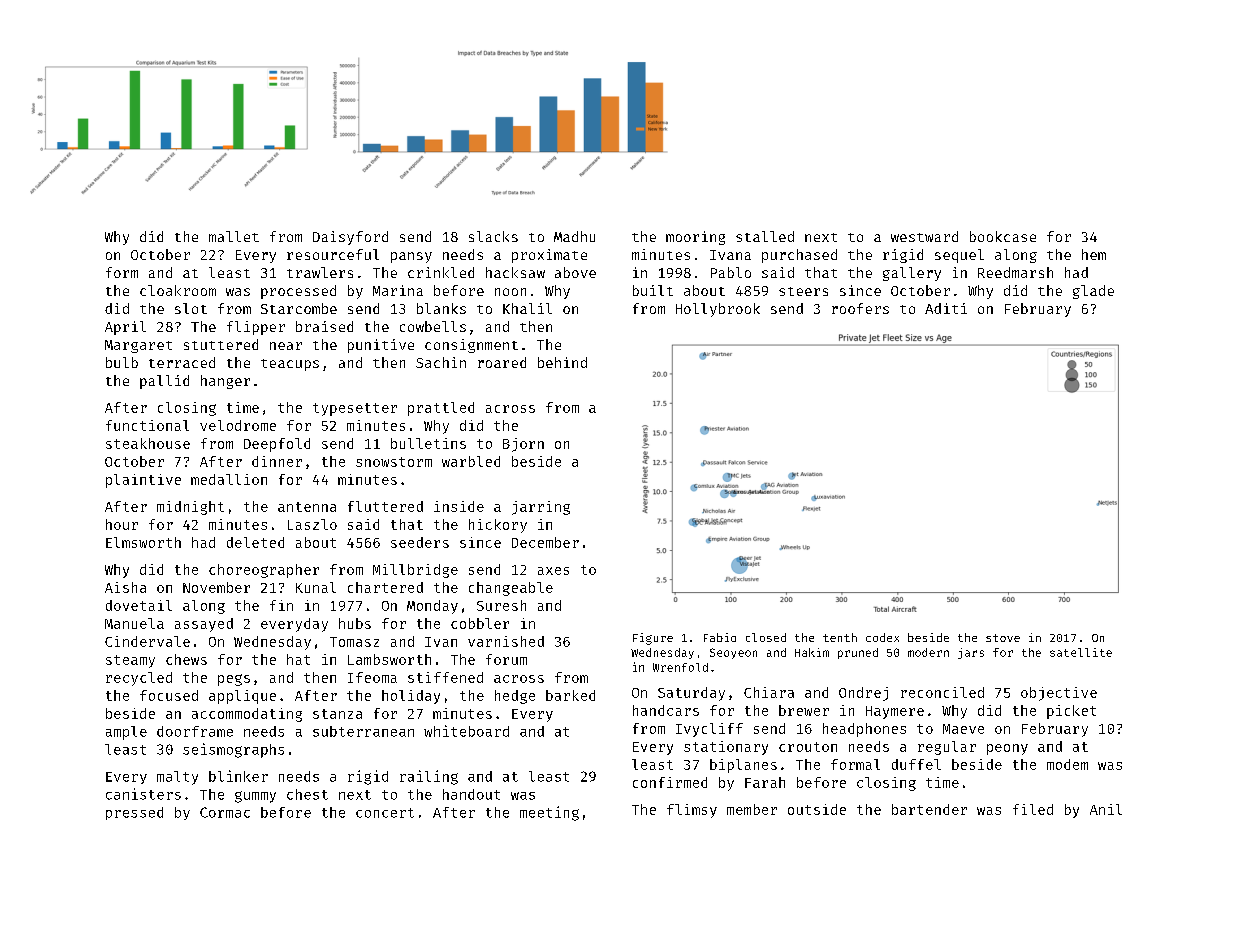  Describe the element at coordinates (385, 813) in the screenshot. I see `concert` at that location.
